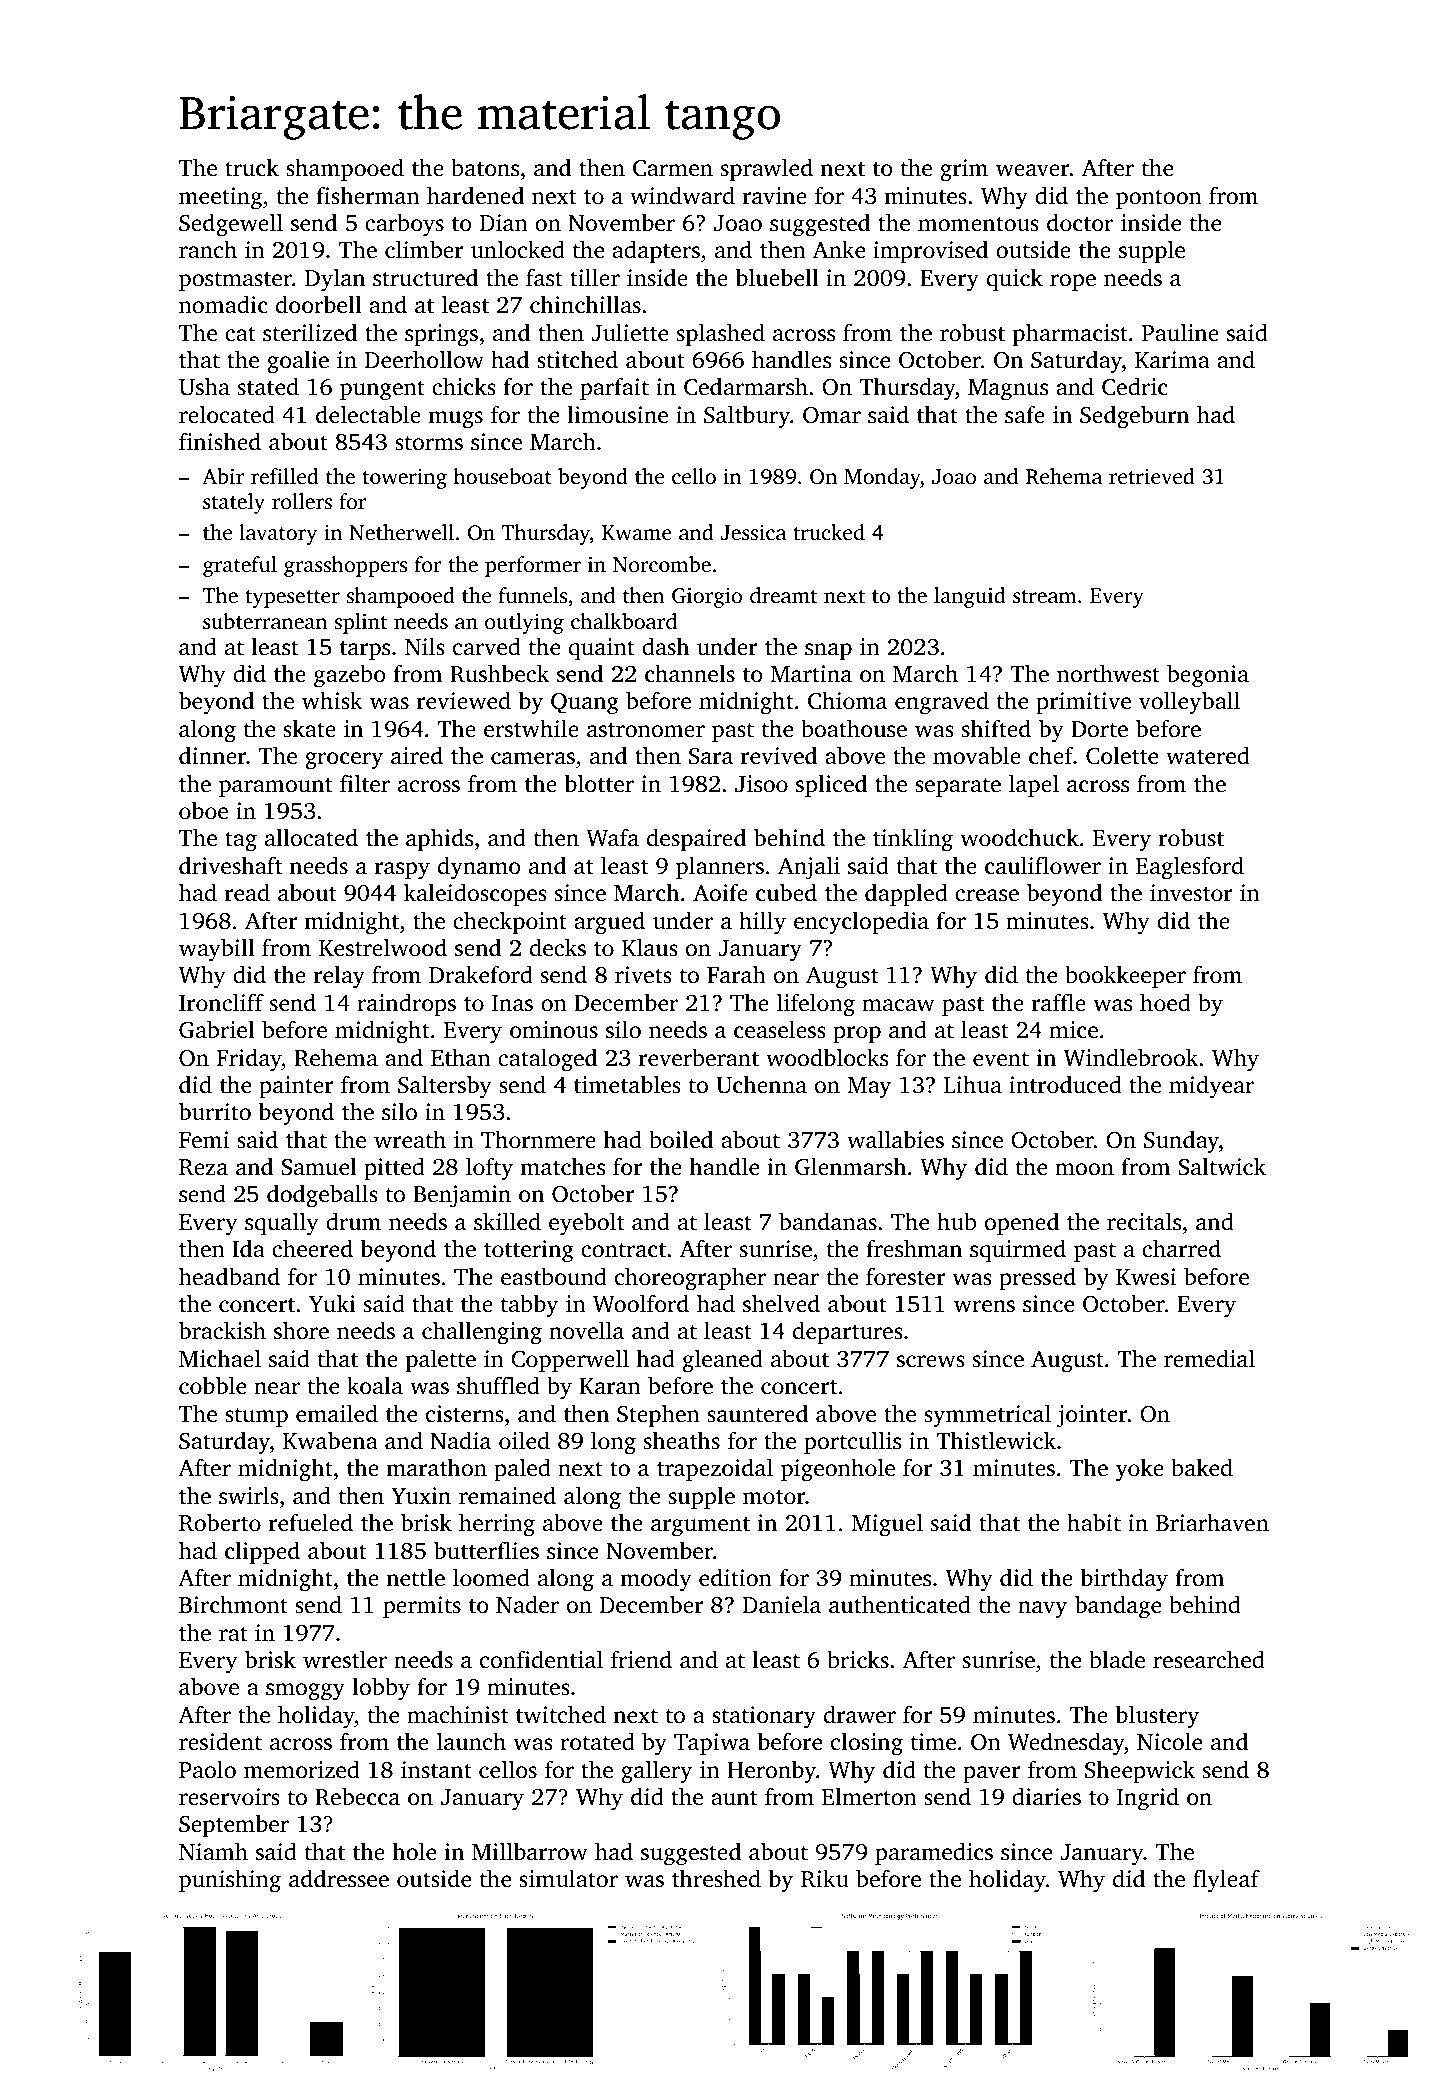  Describe the element at coordinates (311, 837) in the document. I see `allocated` at that location.
